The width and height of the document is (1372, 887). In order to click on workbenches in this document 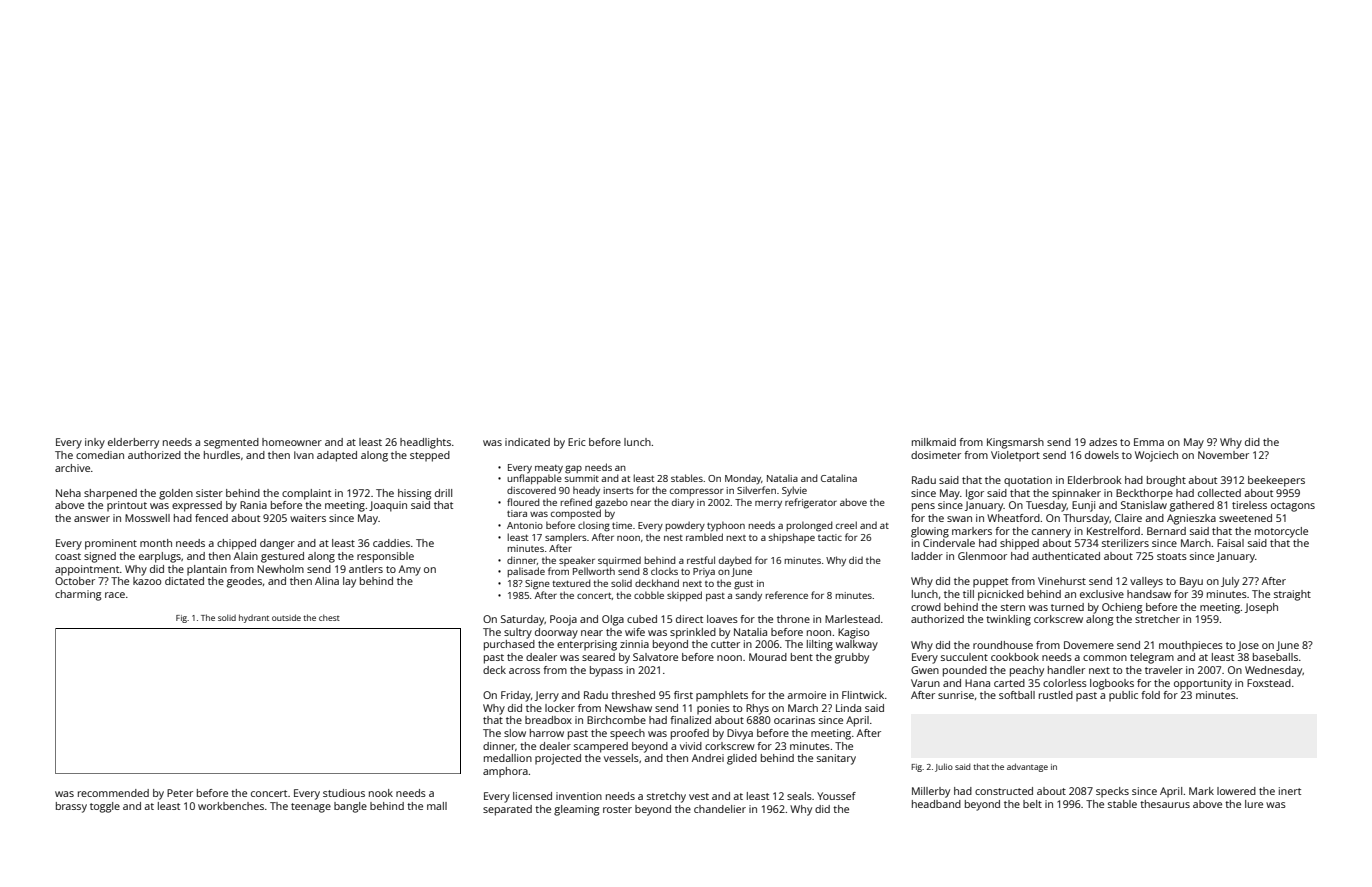, I will do `click(231, 806)`.
